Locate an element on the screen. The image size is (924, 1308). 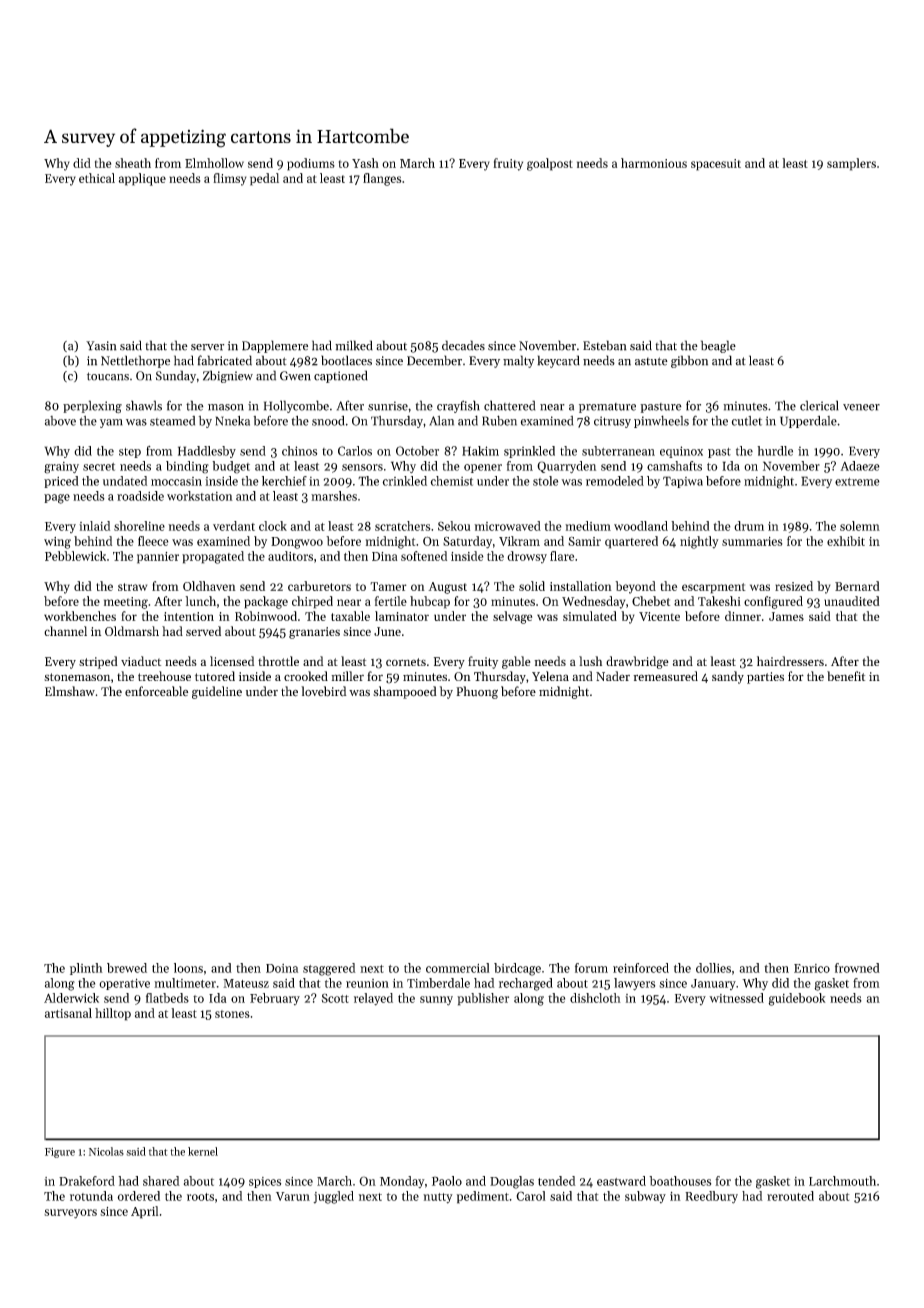
Yash is located at coordinates (365, 163).
